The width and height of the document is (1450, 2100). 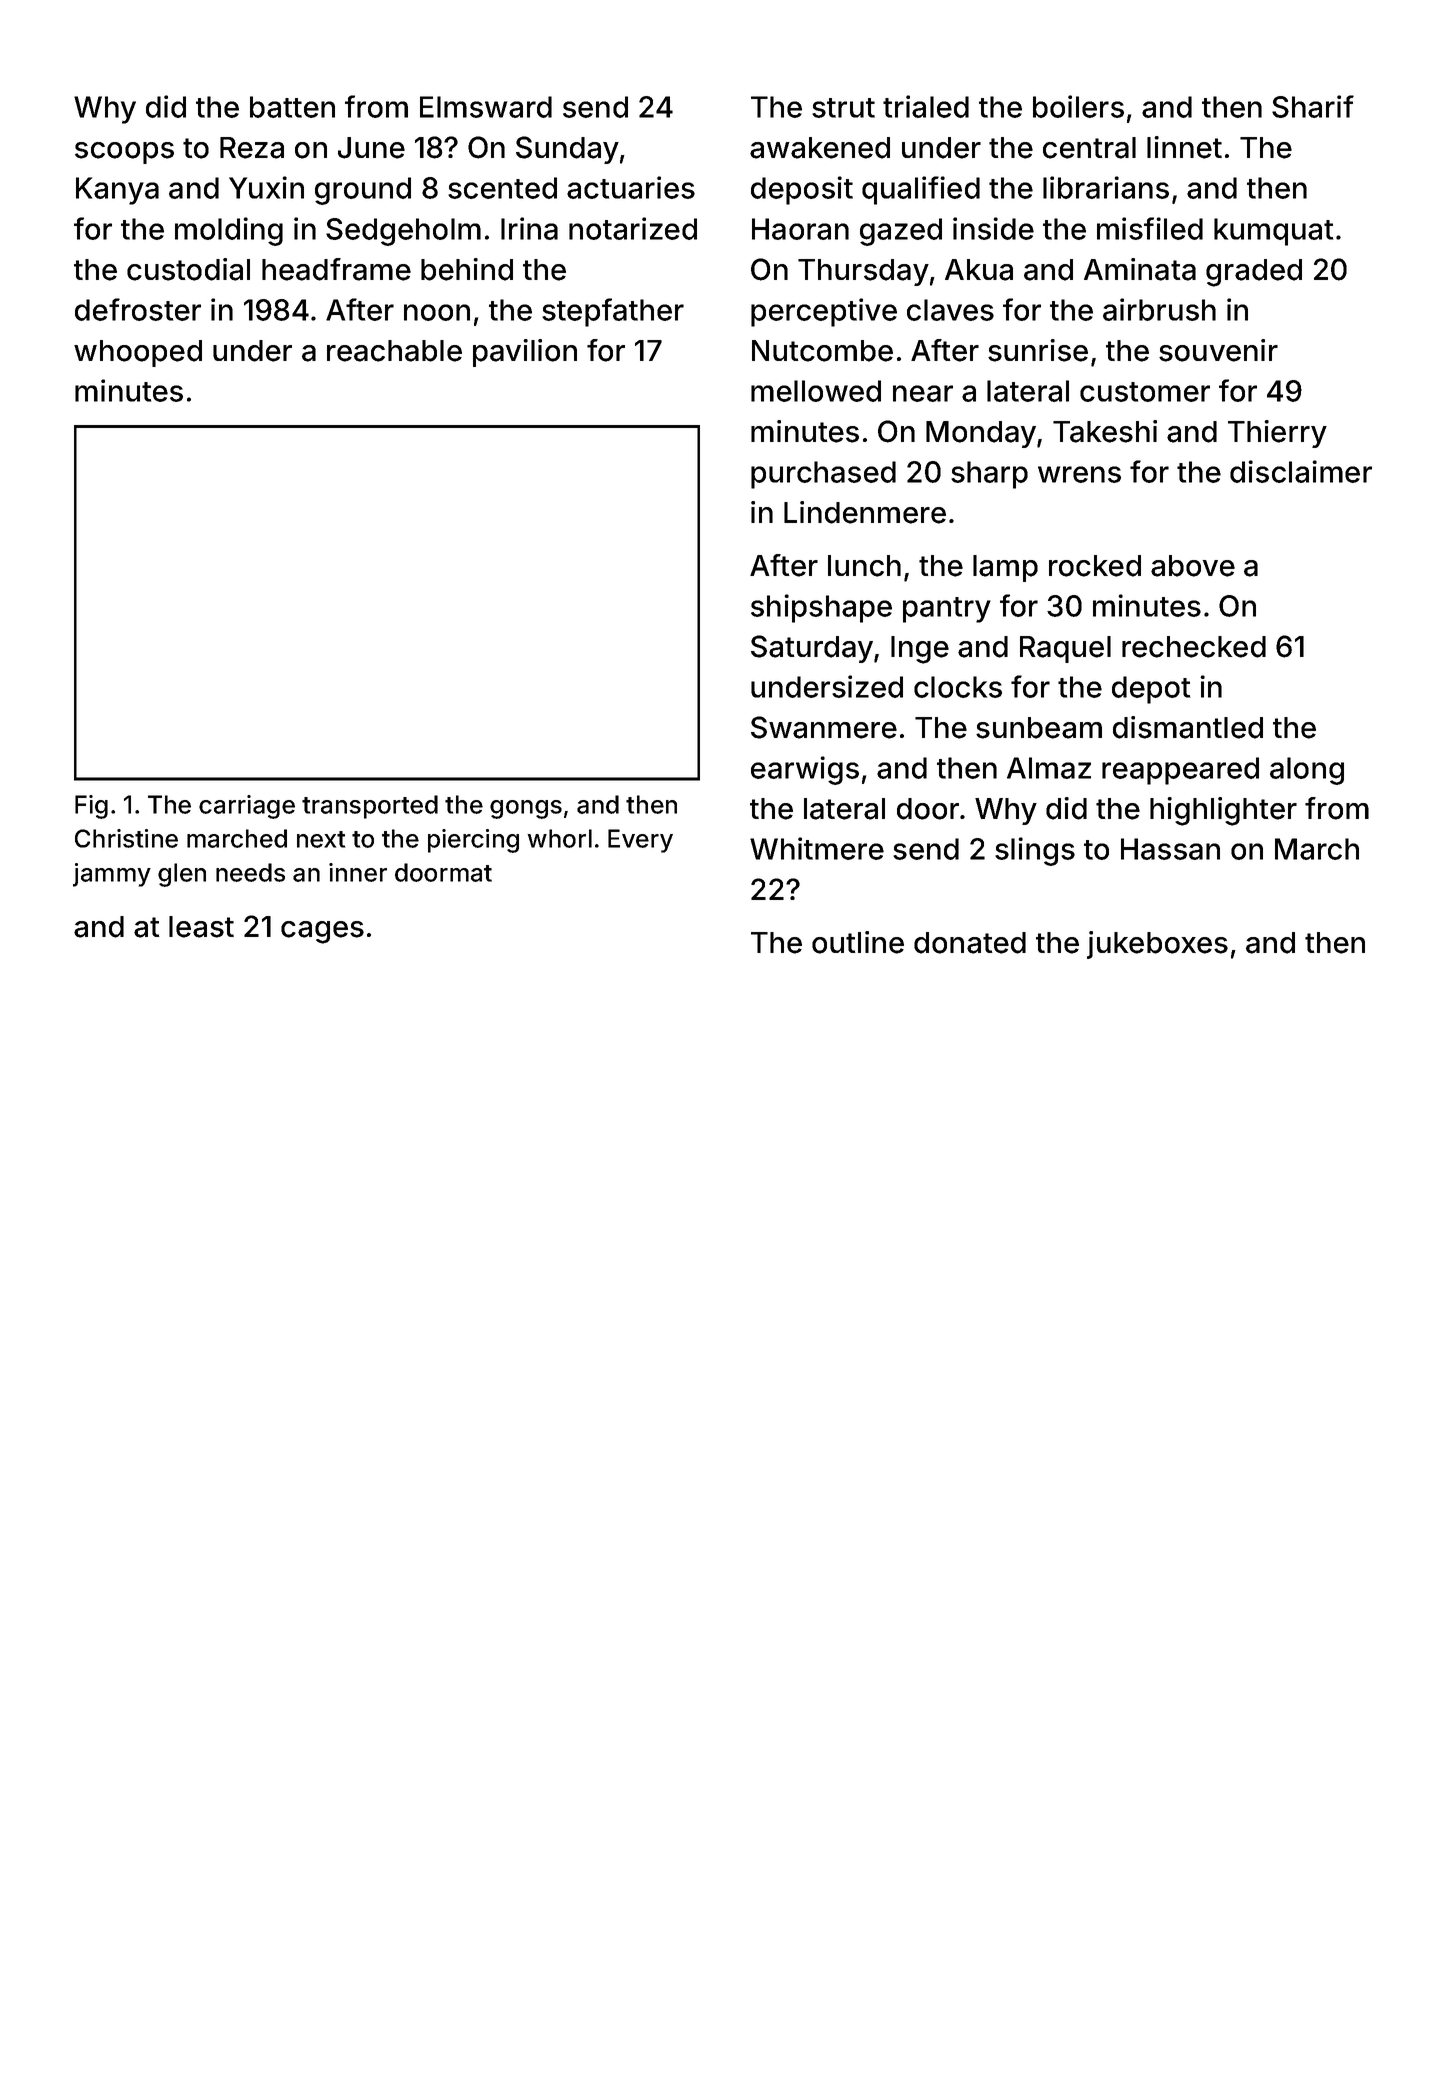 What do you see at coordinates (989, 475) in the document?
I see `sharp` at bounding box center [989, 475].
